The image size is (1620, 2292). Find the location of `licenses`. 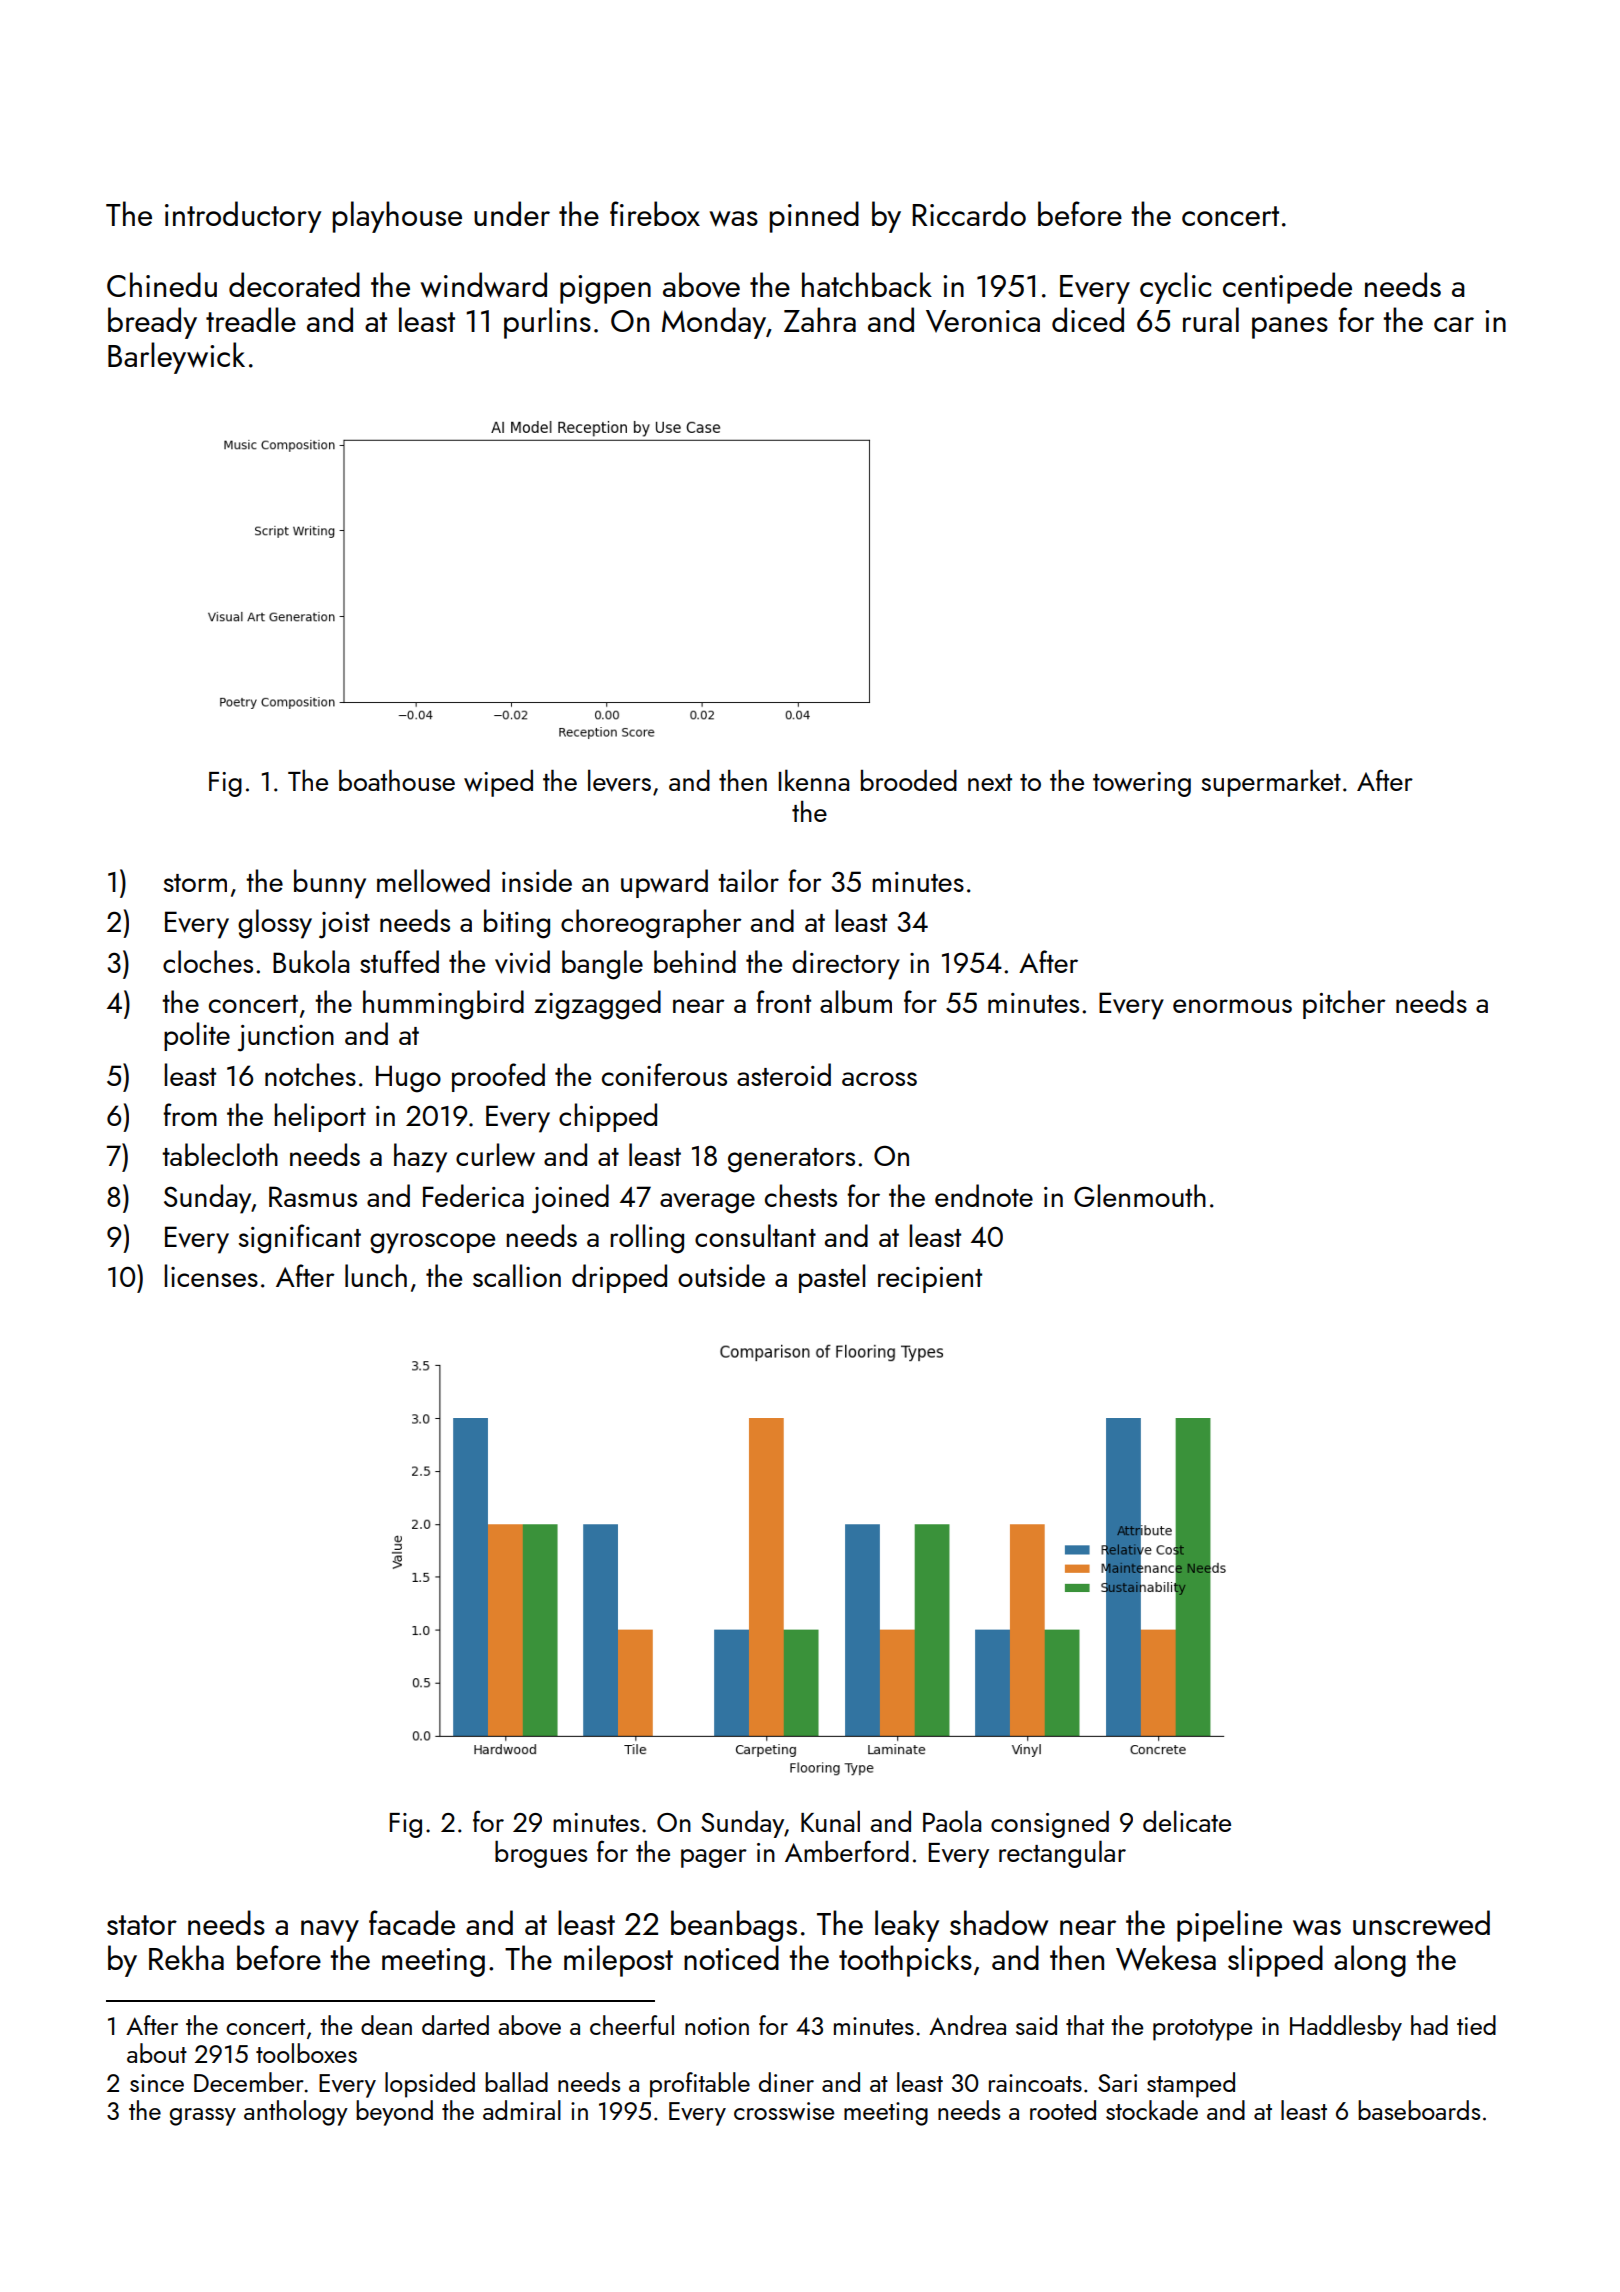

licenses is located at coordinates (211, 1275).
